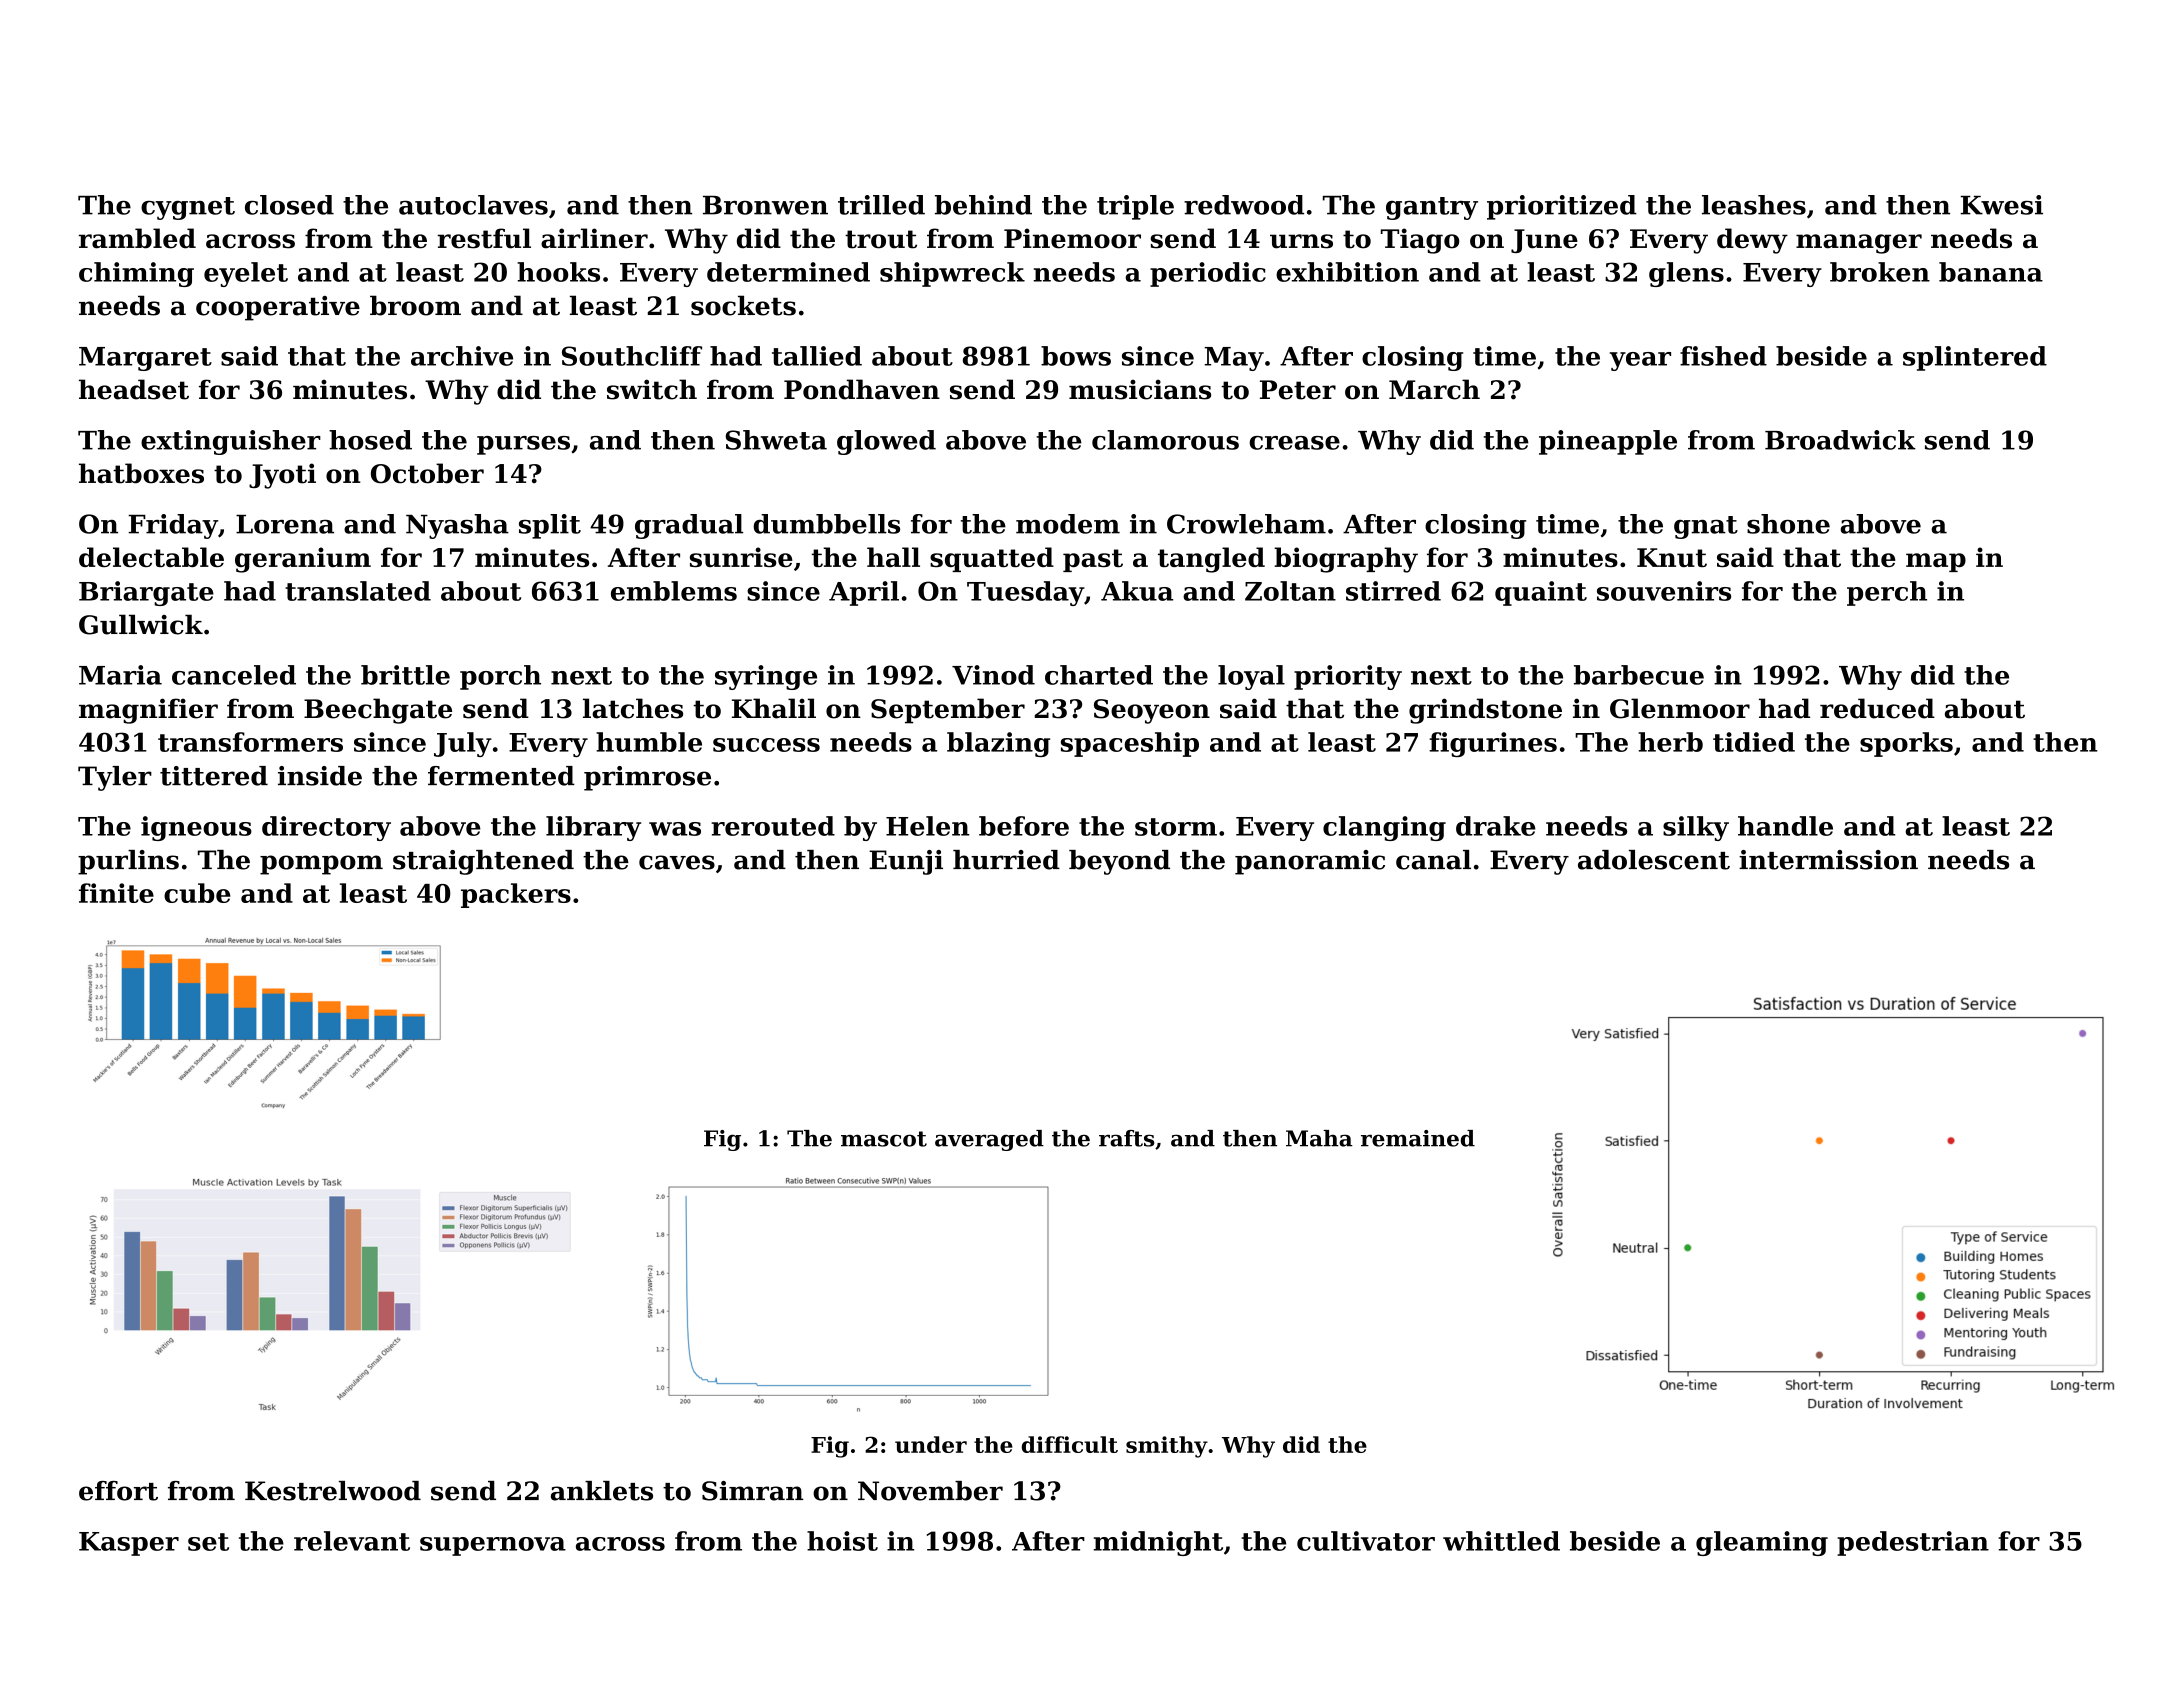 This document has height=1683, width=2178. I want to click on priority, so click(1348, 677).
